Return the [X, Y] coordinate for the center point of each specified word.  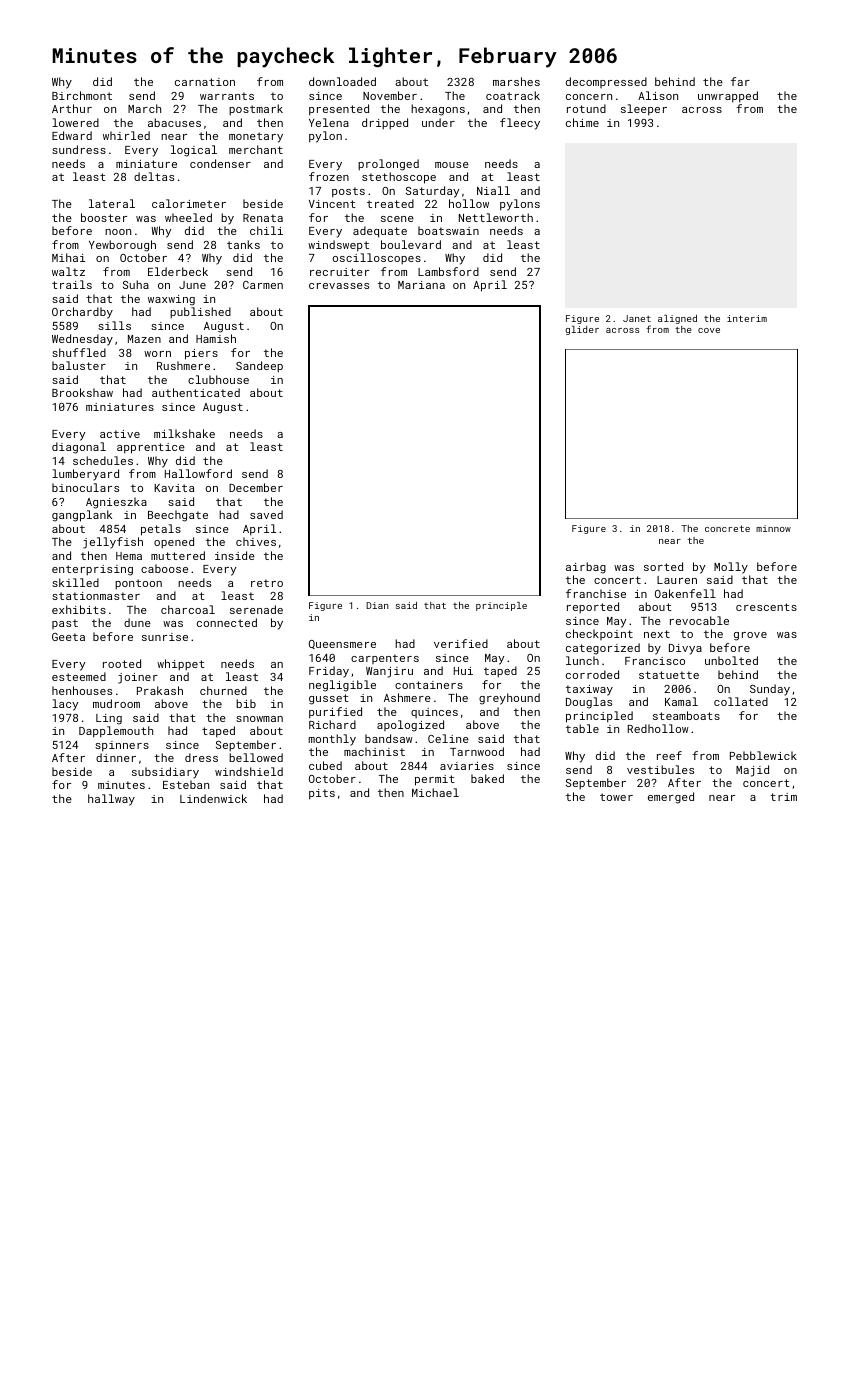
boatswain [448, 230]
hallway [111, 800]
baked [487, 778]
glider [582, 330]
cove [709, 330]
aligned [677, 319]
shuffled [79, 352]
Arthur [72, 108]
